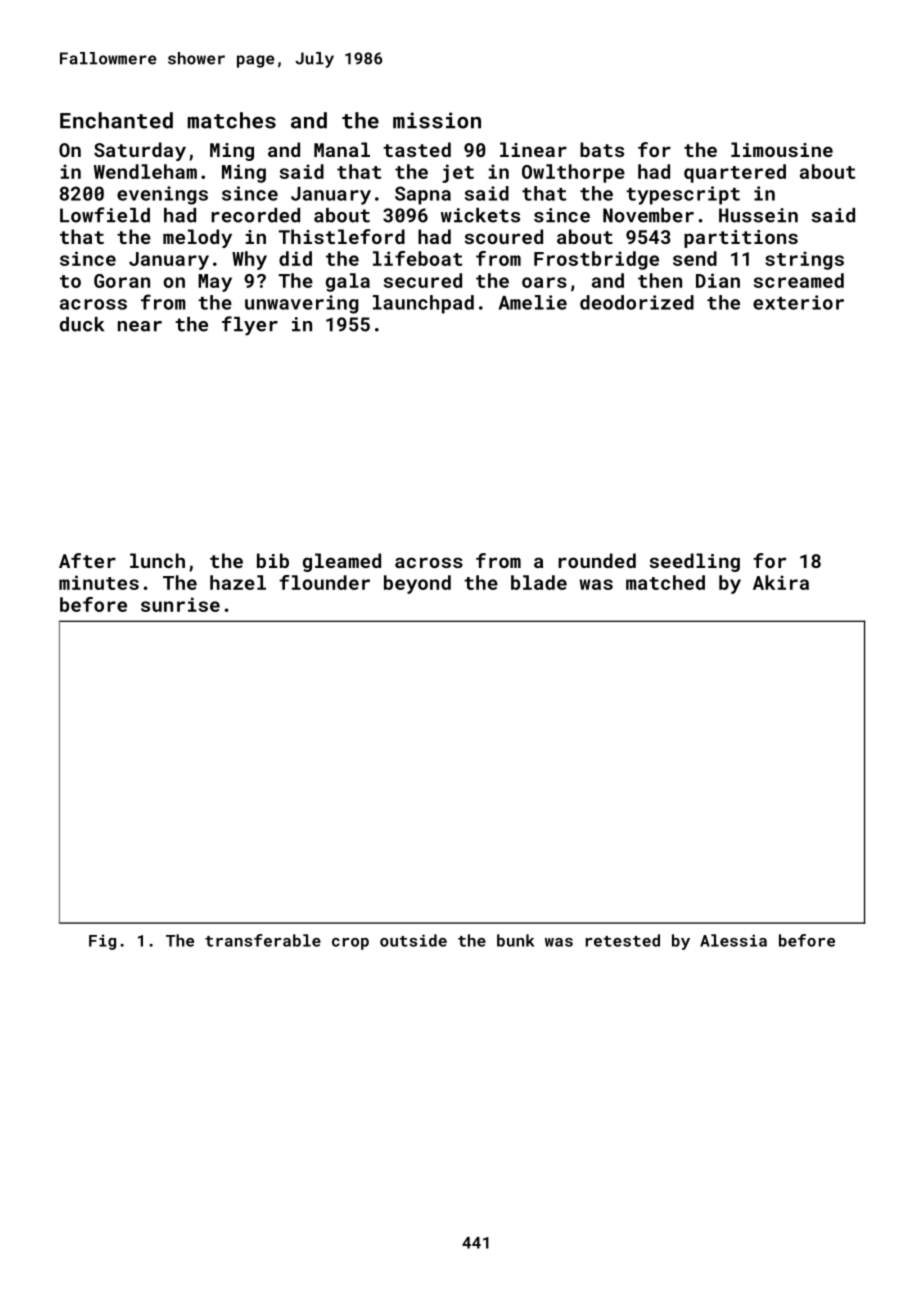 This screenshot has height=1311, width=924. Describe the element at coordinates (781, 582) in the screenshot. I see `Akira` at that location.
